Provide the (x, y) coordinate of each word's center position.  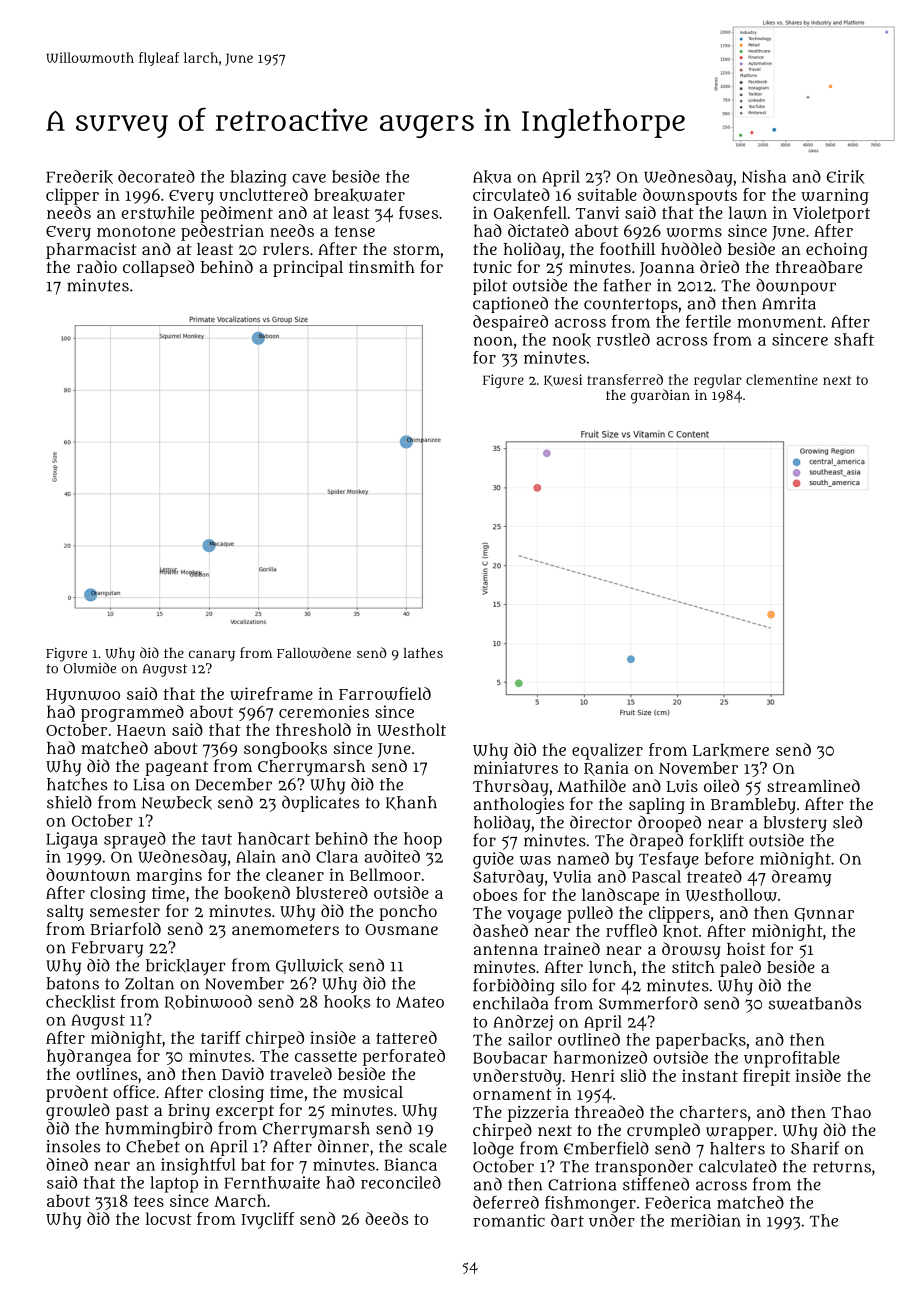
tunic (493, 267)
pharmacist (91, 251)
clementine (782, 379)
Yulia (572, 876)
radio (97, 266)
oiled (721, 785)
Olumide (89, 668)
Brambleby (753, 806)
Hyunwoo (83, 696)
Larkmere (731, 750)
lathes (423, 653)
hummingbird (158, 1130)
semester (125, 911)
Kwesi (563, 380)
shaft (854, 339)
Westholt (411, 729)
